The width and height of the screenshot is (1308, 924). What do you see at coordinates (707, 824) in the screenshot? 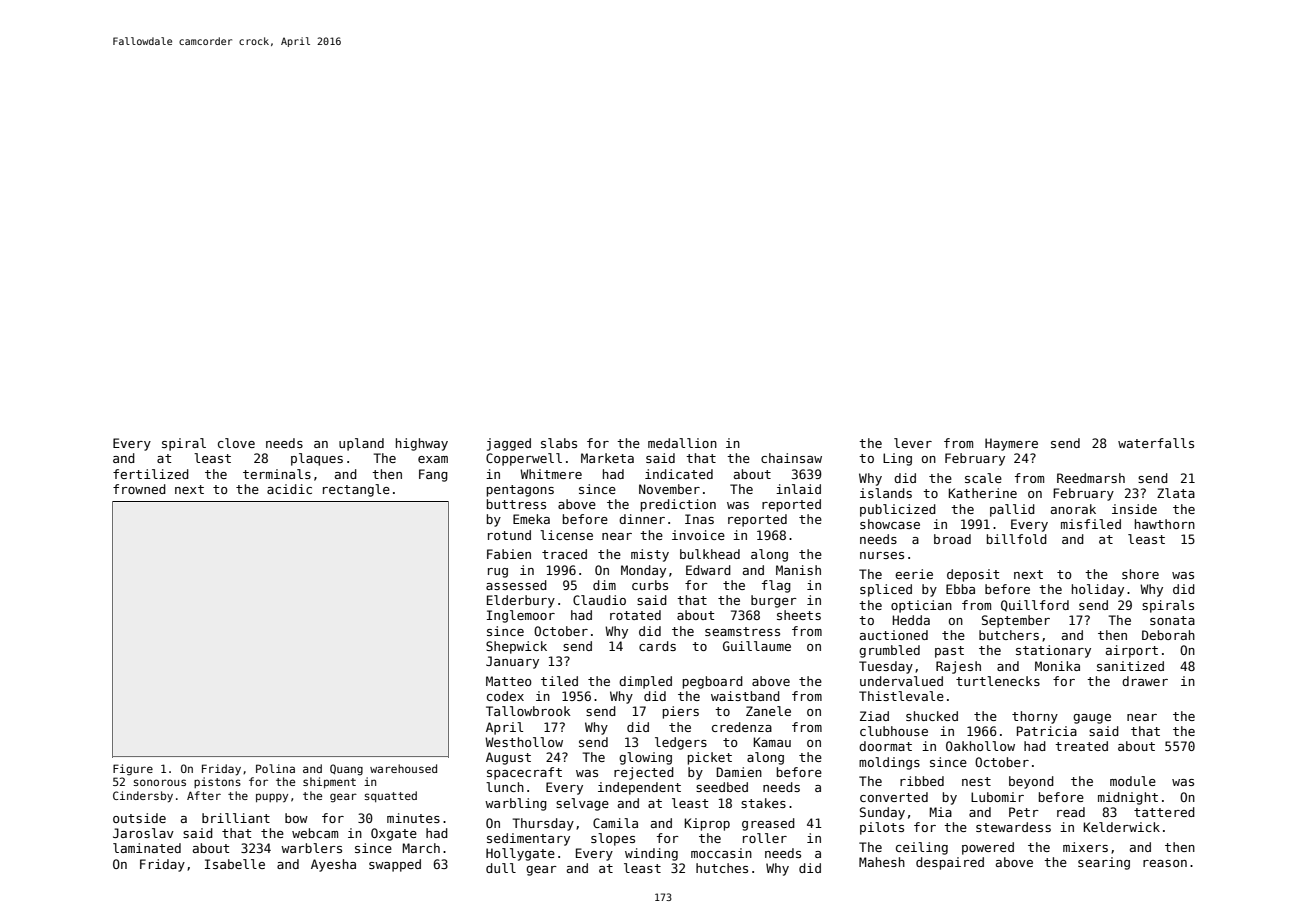
I see `Kiprop` at bounding box center [707, 824].
